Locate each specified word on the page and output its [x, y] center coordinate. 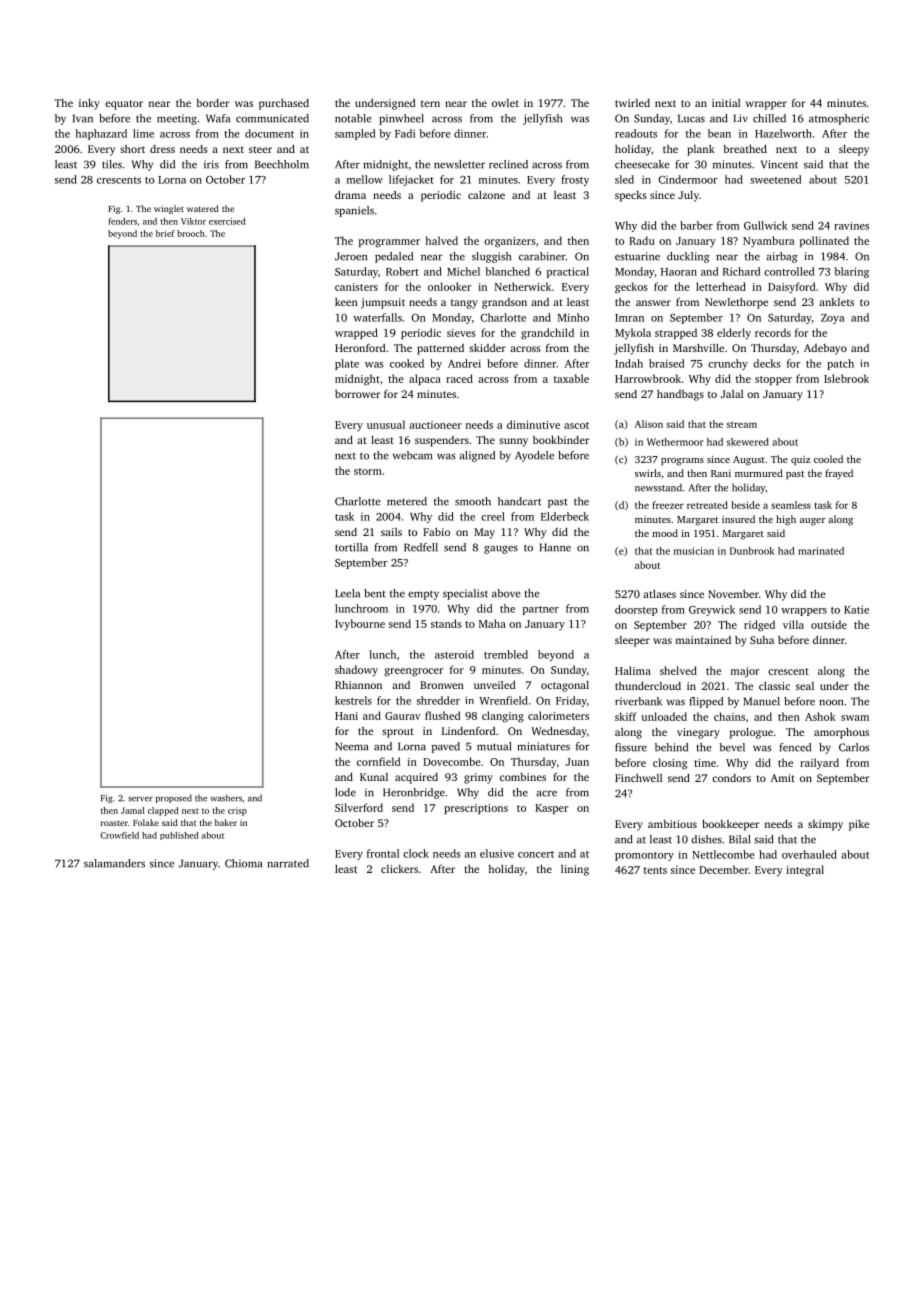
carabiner [542, 256]
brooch [191, 233]
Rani [721, 473]
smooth [473, 501]
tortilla [351, 547]
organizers [510, 242]
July [688, 196]
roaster [114, 823]
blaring [851, 272]
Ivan [83, 118]
